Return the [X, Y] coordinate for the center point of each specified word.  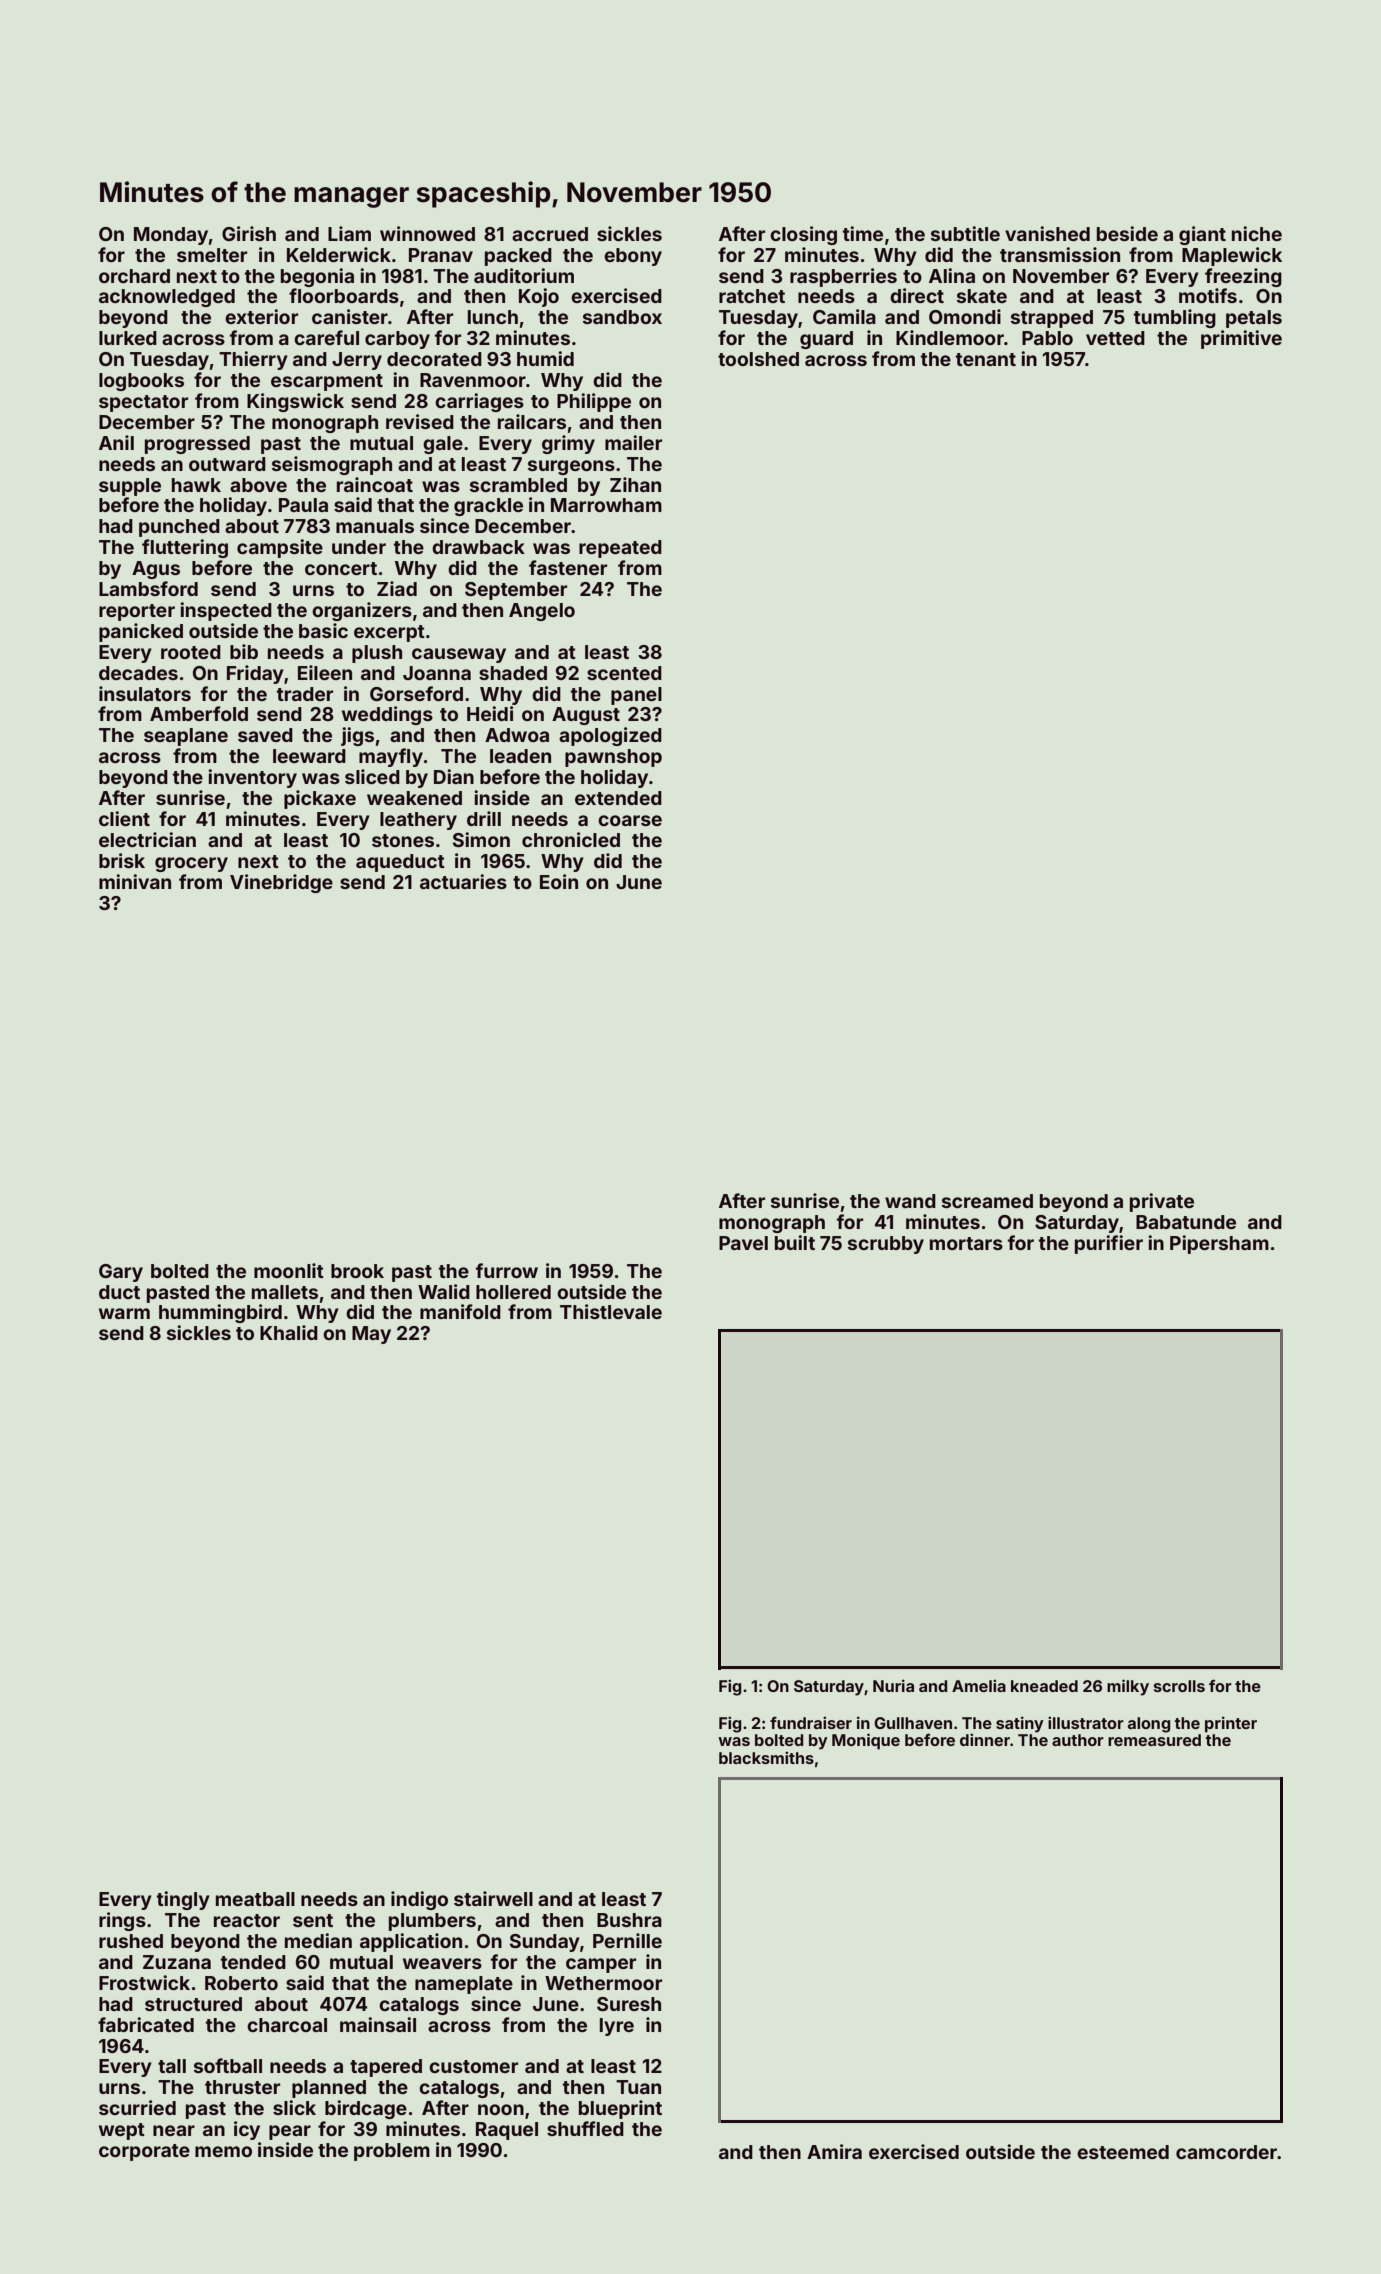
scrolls [1179, 1686]
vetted [1115, 338]
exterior [261, 316]
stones [403, 840]
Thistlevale [611, 1311]
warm [124, 1313]
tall [172, 2066]
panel [636, 696]
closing [803, 235]
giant [1202, 235]
